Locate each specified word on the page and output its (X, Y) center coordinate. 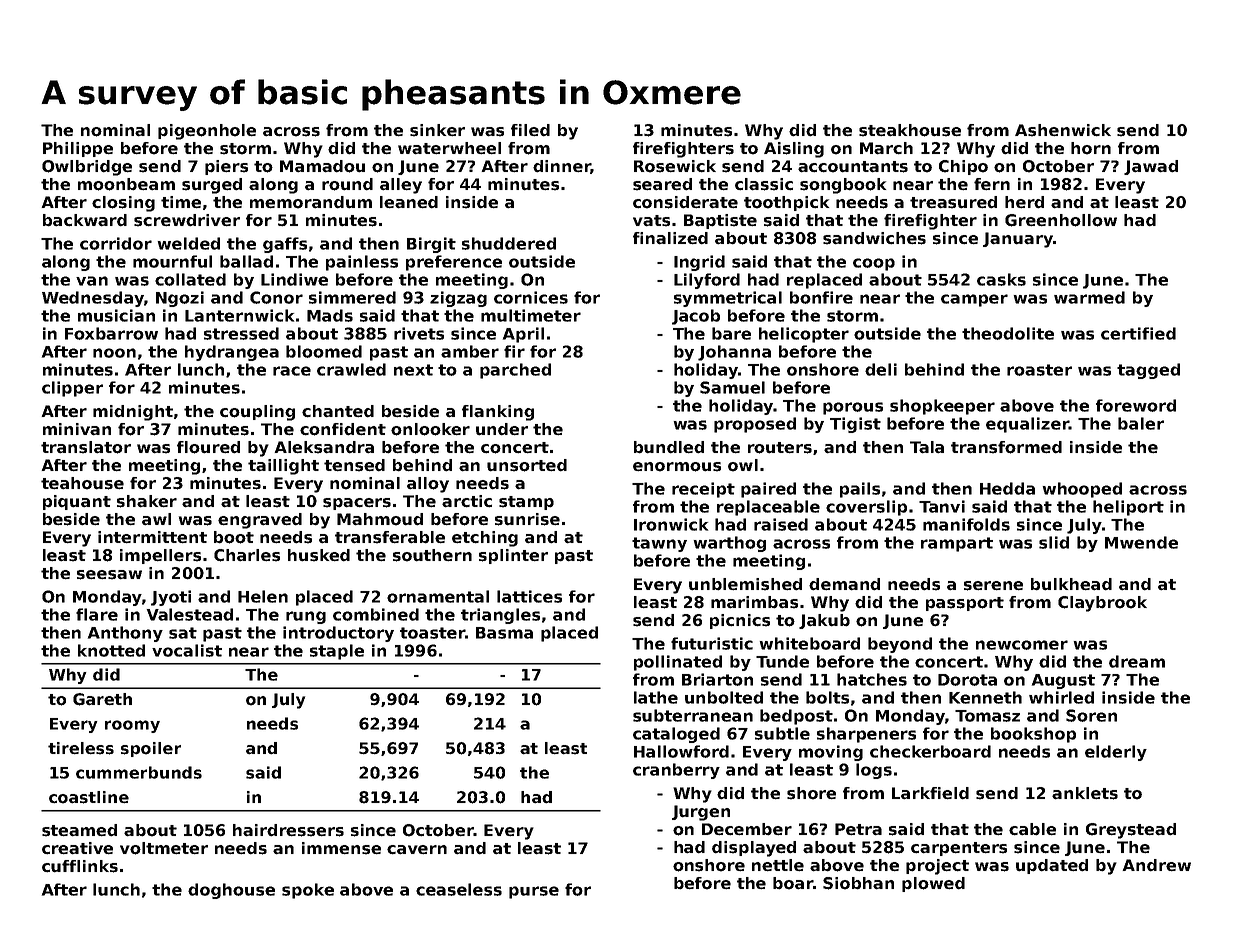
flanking (498, 413)
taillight (283, 467)
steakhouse (910, 130)
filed (530, 130)
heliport (1128, 508)
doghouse (231, 891)
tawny (659, 544)
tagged (1148, 371)
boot (234, 537)
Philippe (78, 149)
